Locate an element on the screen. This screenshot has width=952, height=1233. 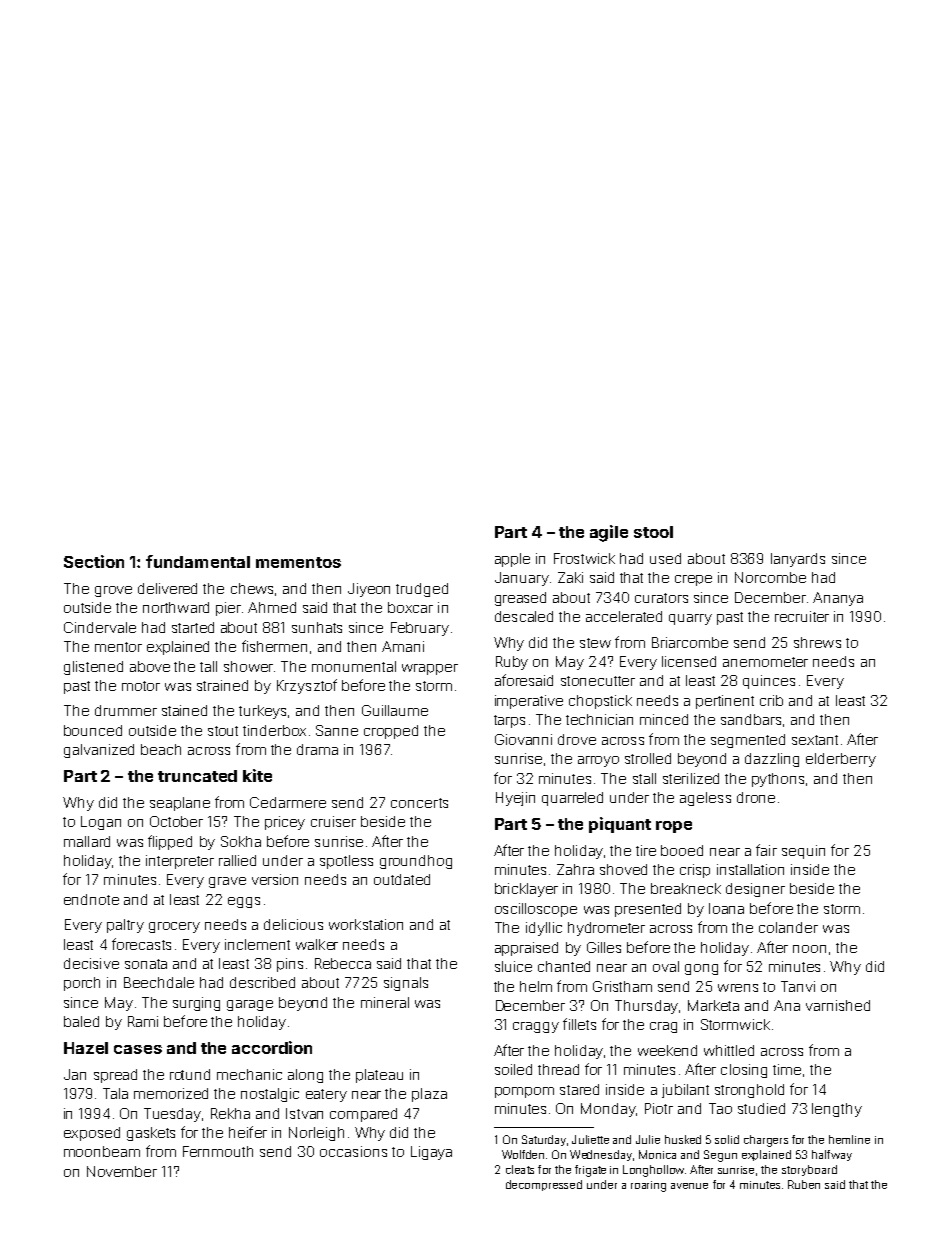
presented is located at coordinates (648, 910).
